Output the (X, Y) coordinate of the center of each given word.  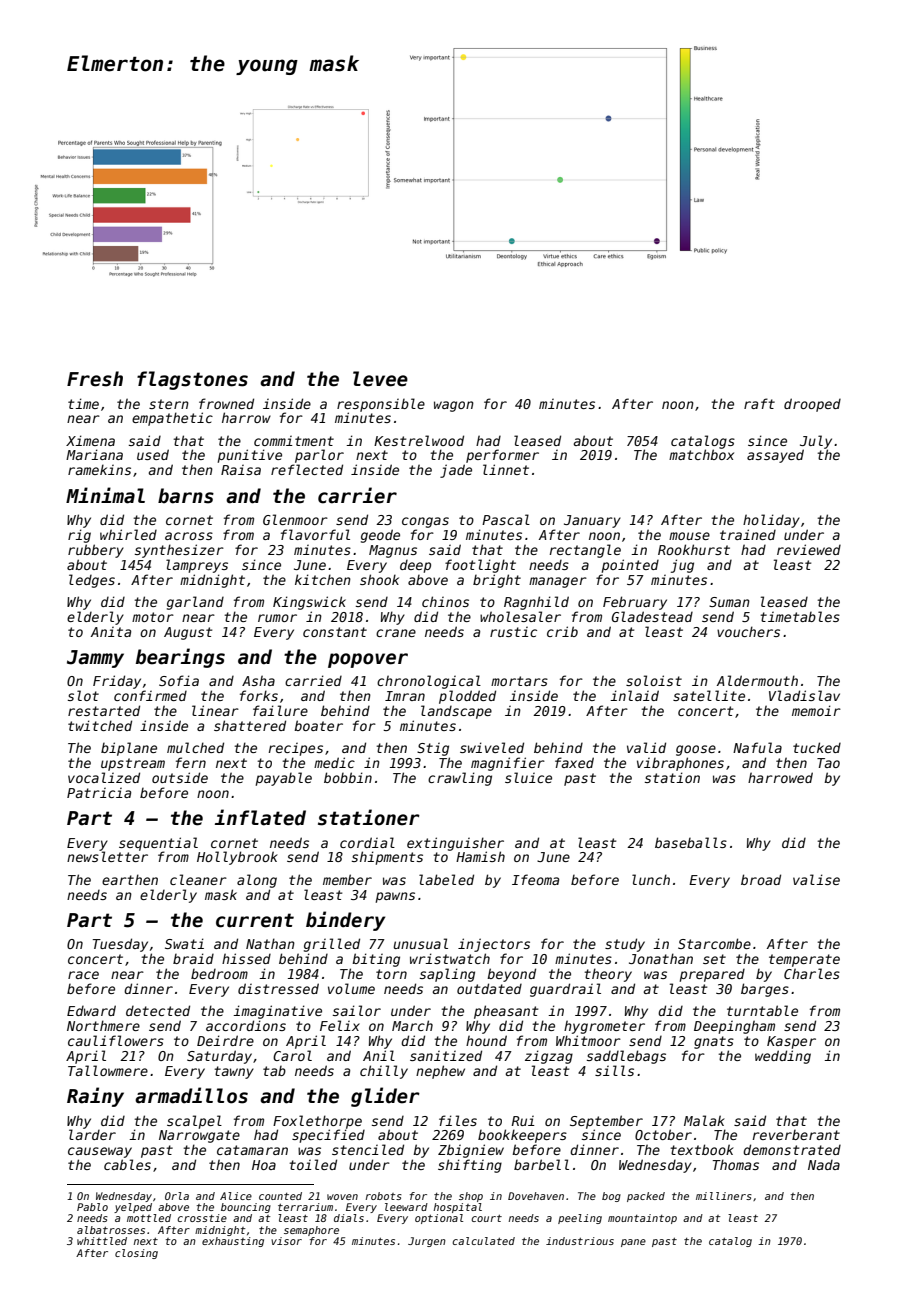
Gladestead (652, 616)
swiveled (492, 747)
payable (283, 779)
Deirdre (225, 1040)
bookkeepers (522, 1136)
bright (497, 581)
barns (186, 496)
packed (646, 1197)
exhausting (233, 1242)
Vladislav (804, 695)
